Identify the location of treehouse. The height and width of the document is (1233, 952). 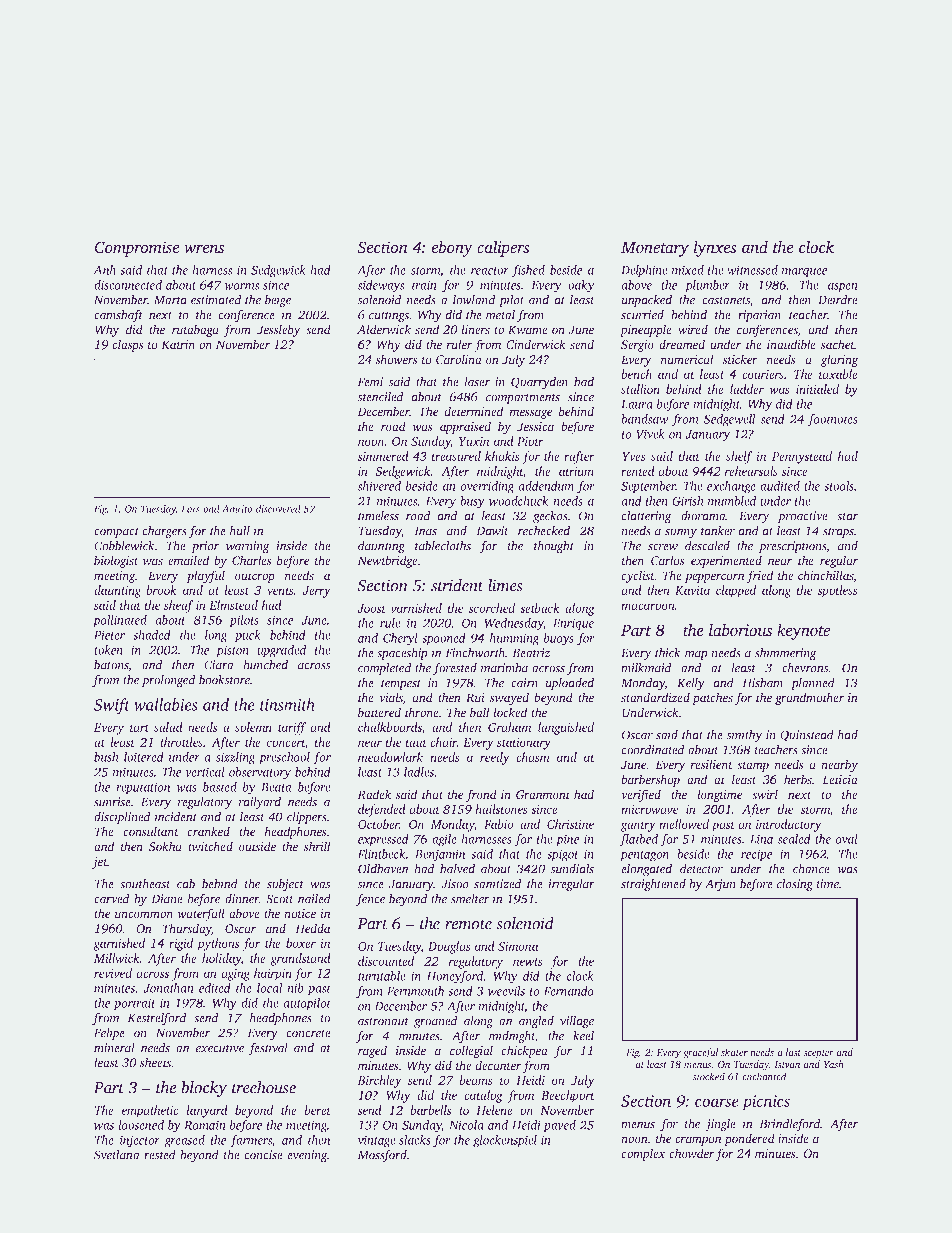
(264, 1087).
